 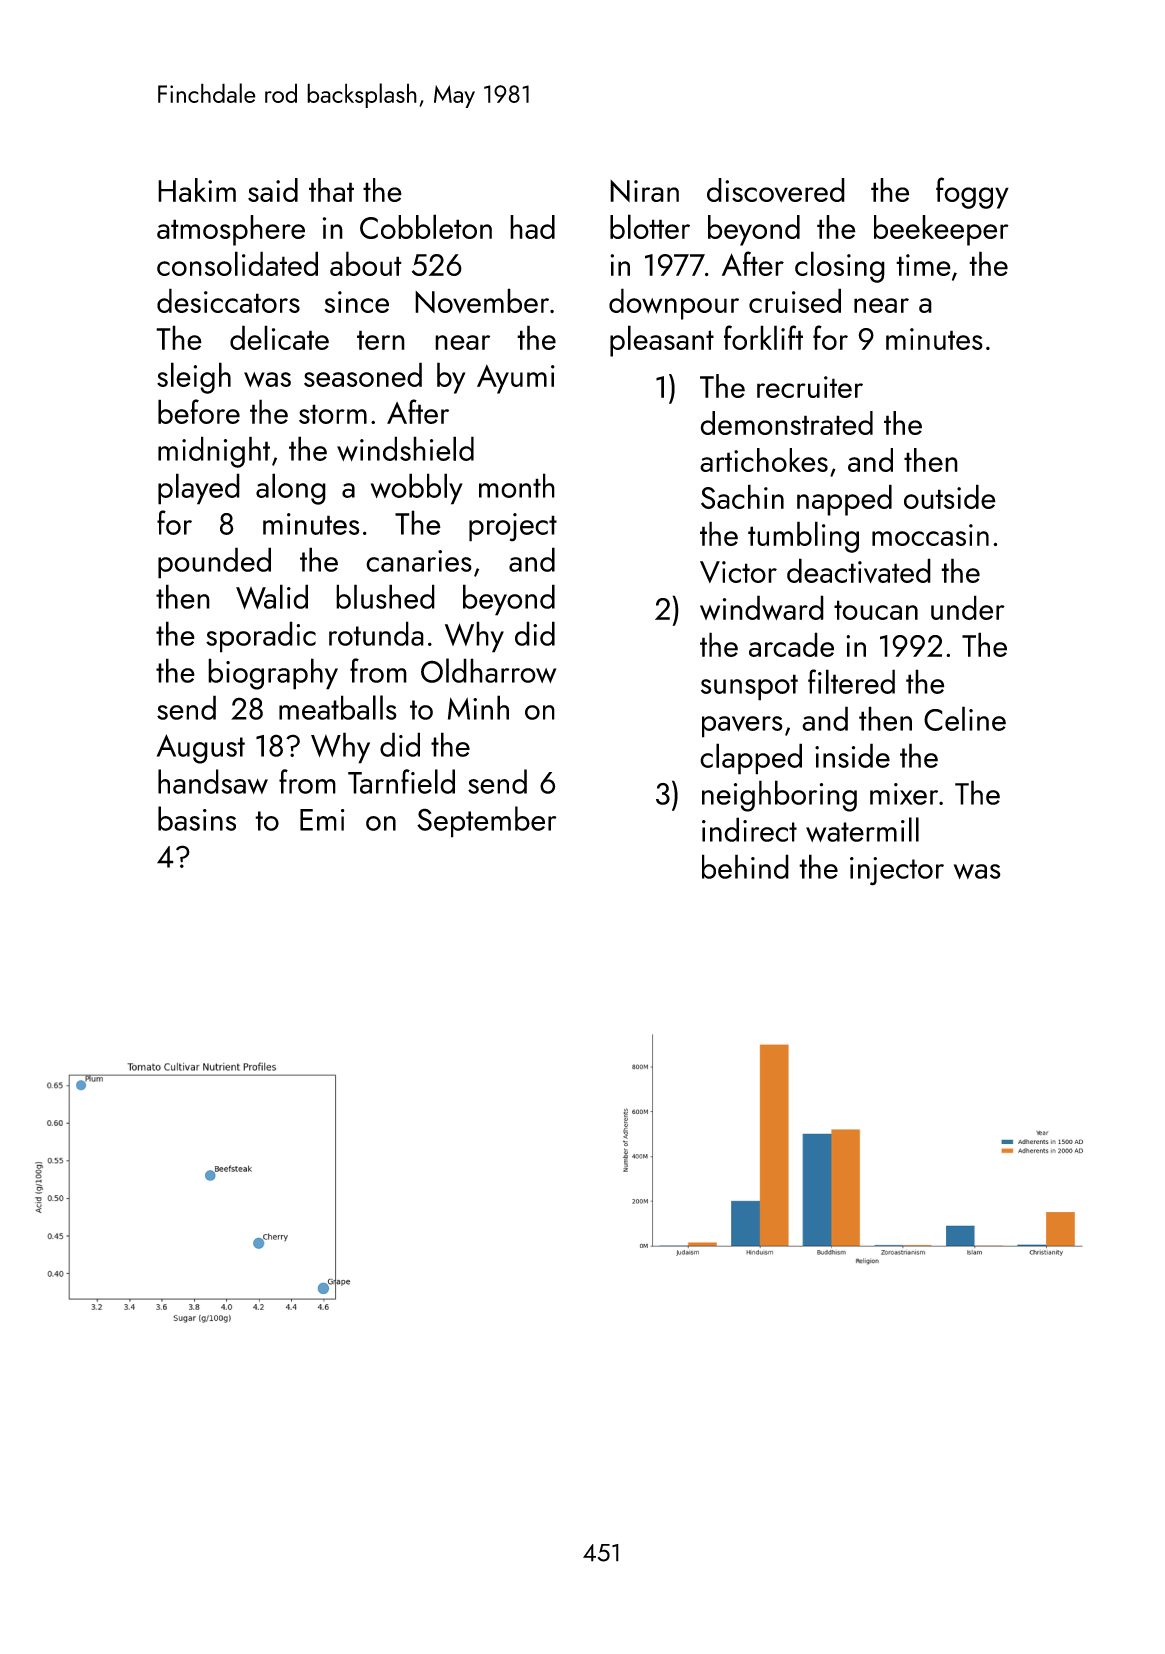 What do you see at coordinates (478, 707) in the document?
I see `Minh` at bounding box center [478, 707].
